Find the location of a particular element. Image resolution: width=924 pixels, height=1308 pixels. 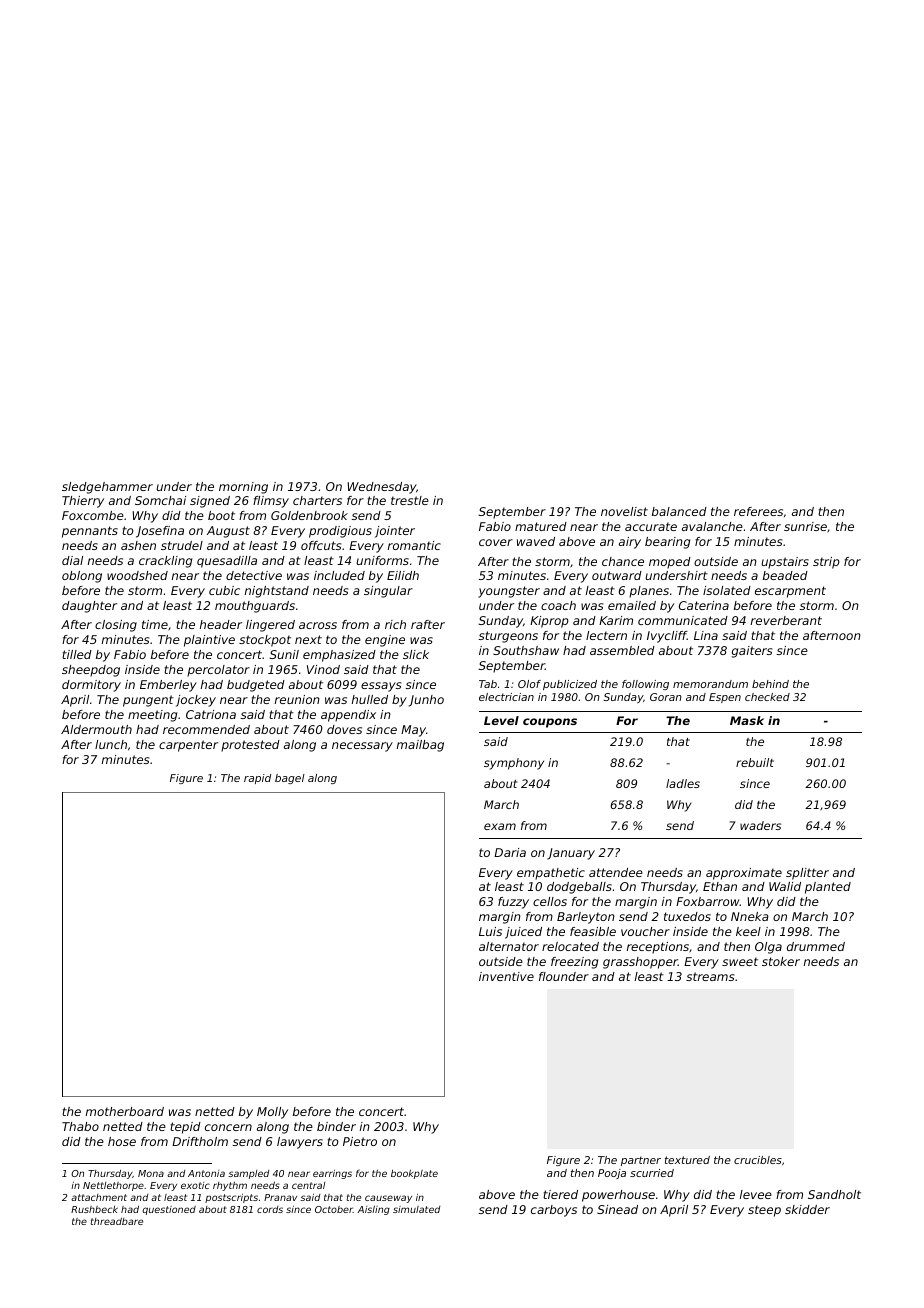

stockpot is located at coordinates (265, 641).
